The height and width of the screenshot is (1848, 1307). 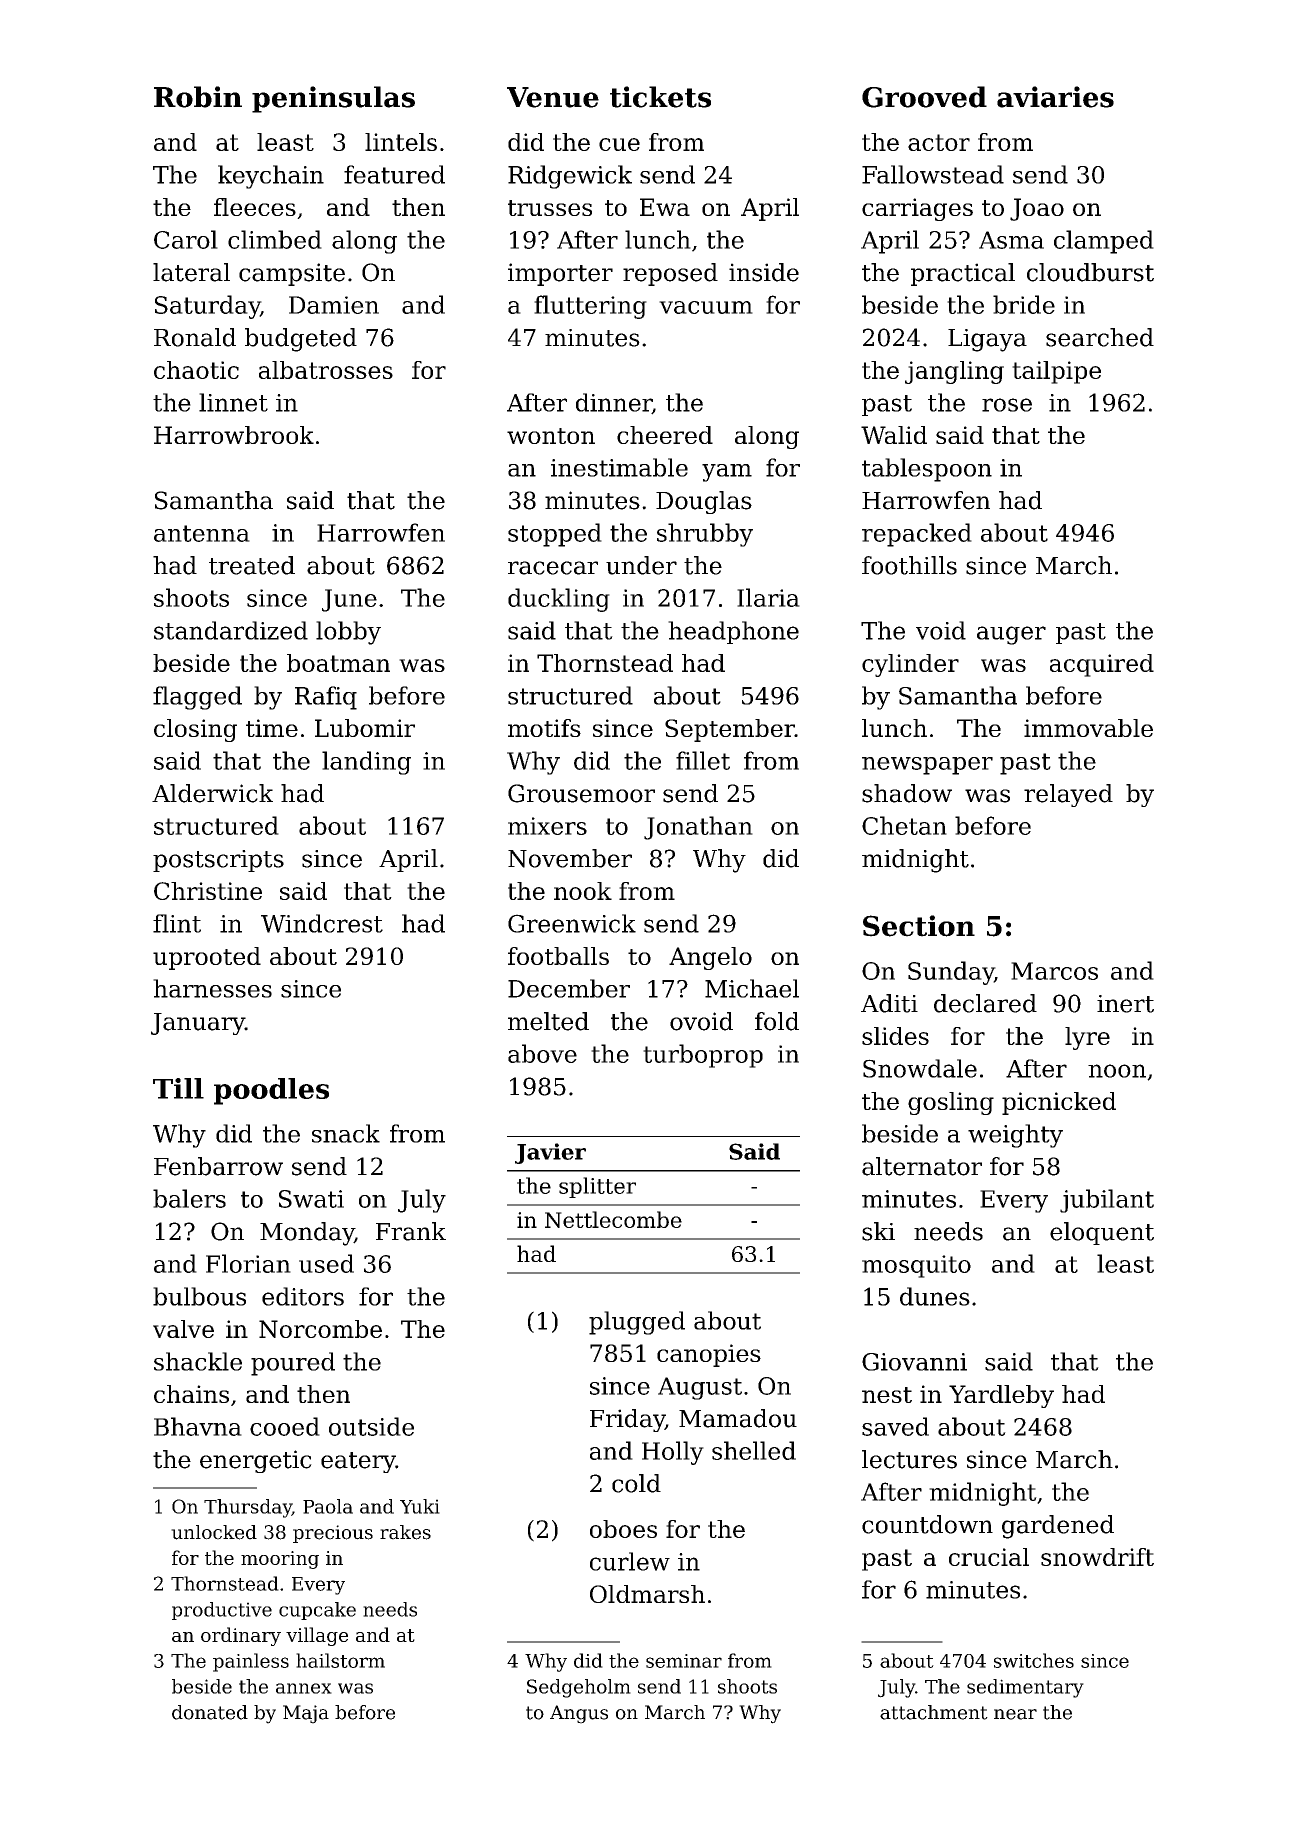 What do you see at coordinates (1104, 242) in the screenshot?
I see `clamped` at bounding box center [1104, 242].
